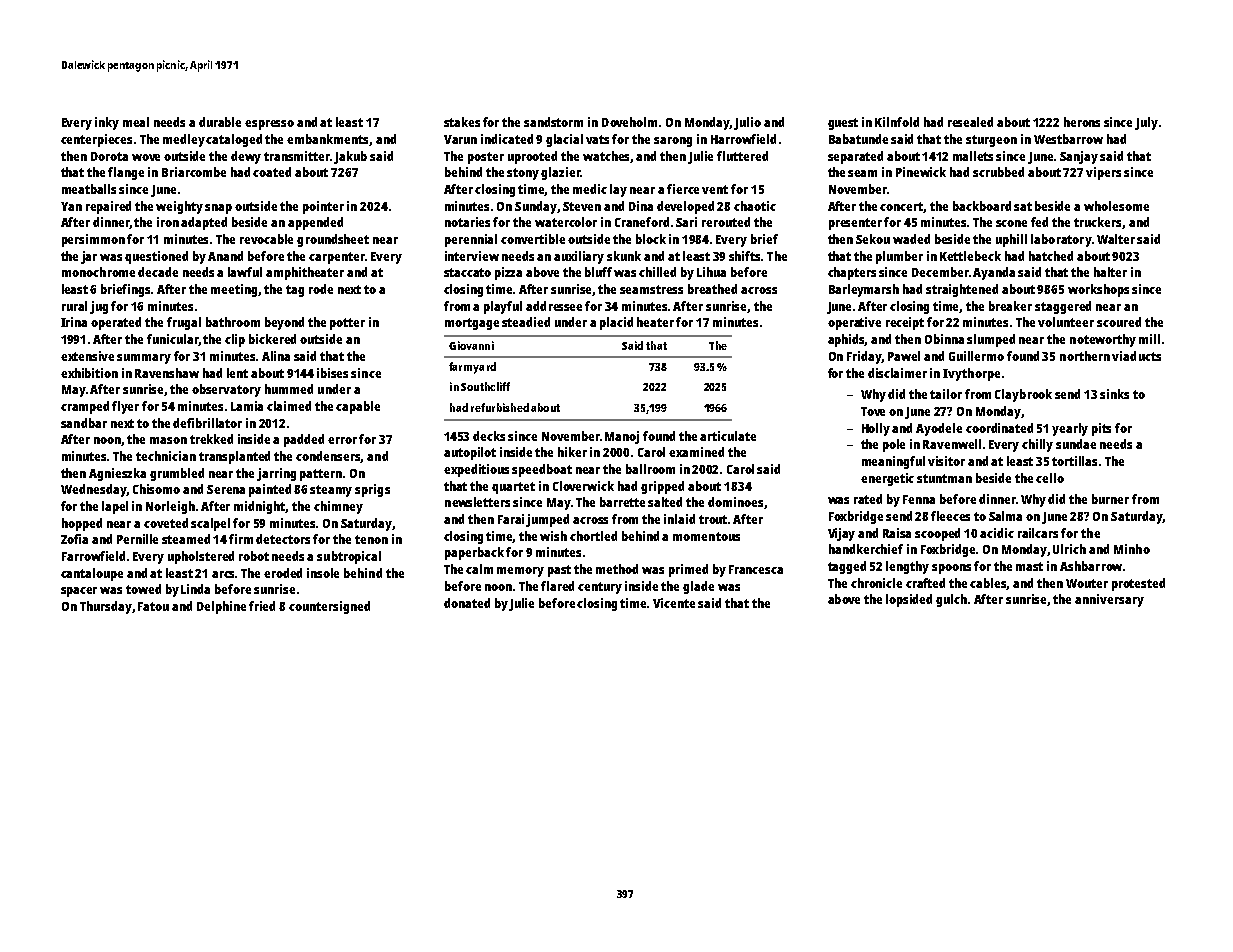 This document has height=952, width=1233. Describe the element at coordinates (220, 122) in the document. I see `durable` at that location.
